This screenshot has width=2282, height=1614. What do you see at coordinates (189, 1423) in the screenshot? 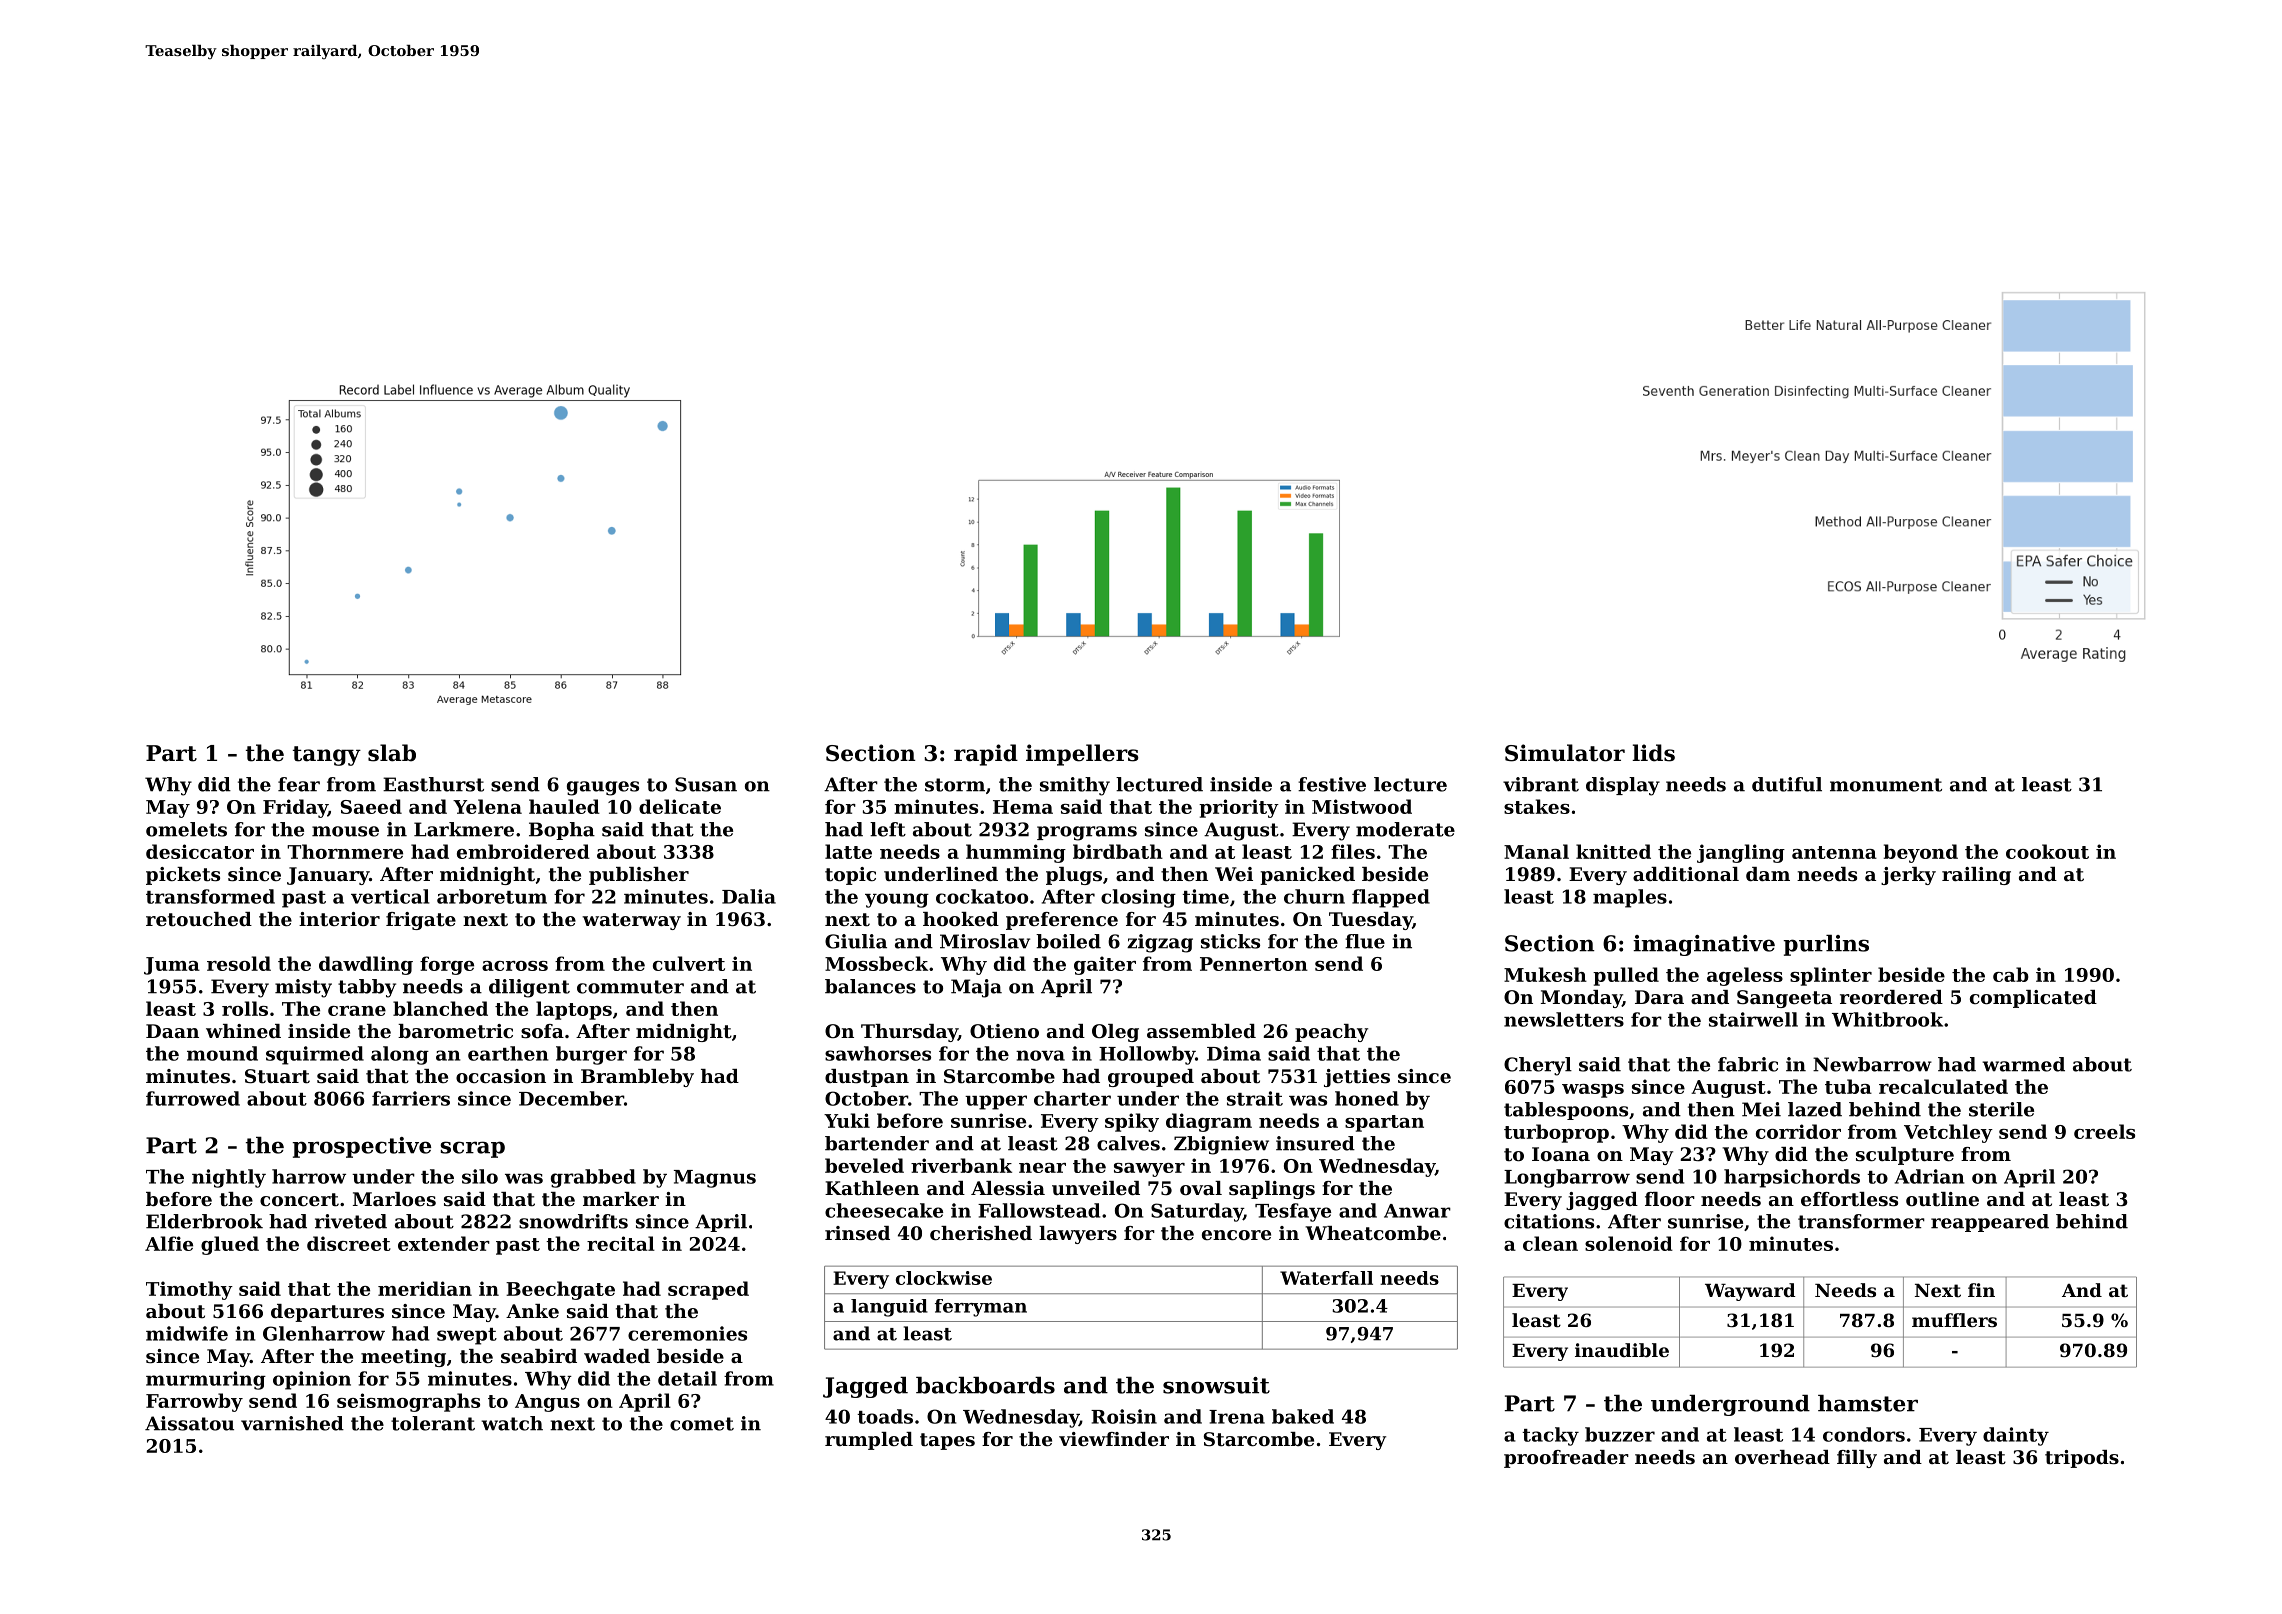
I see `Aissatou` at bounding box center [189, 1423].
